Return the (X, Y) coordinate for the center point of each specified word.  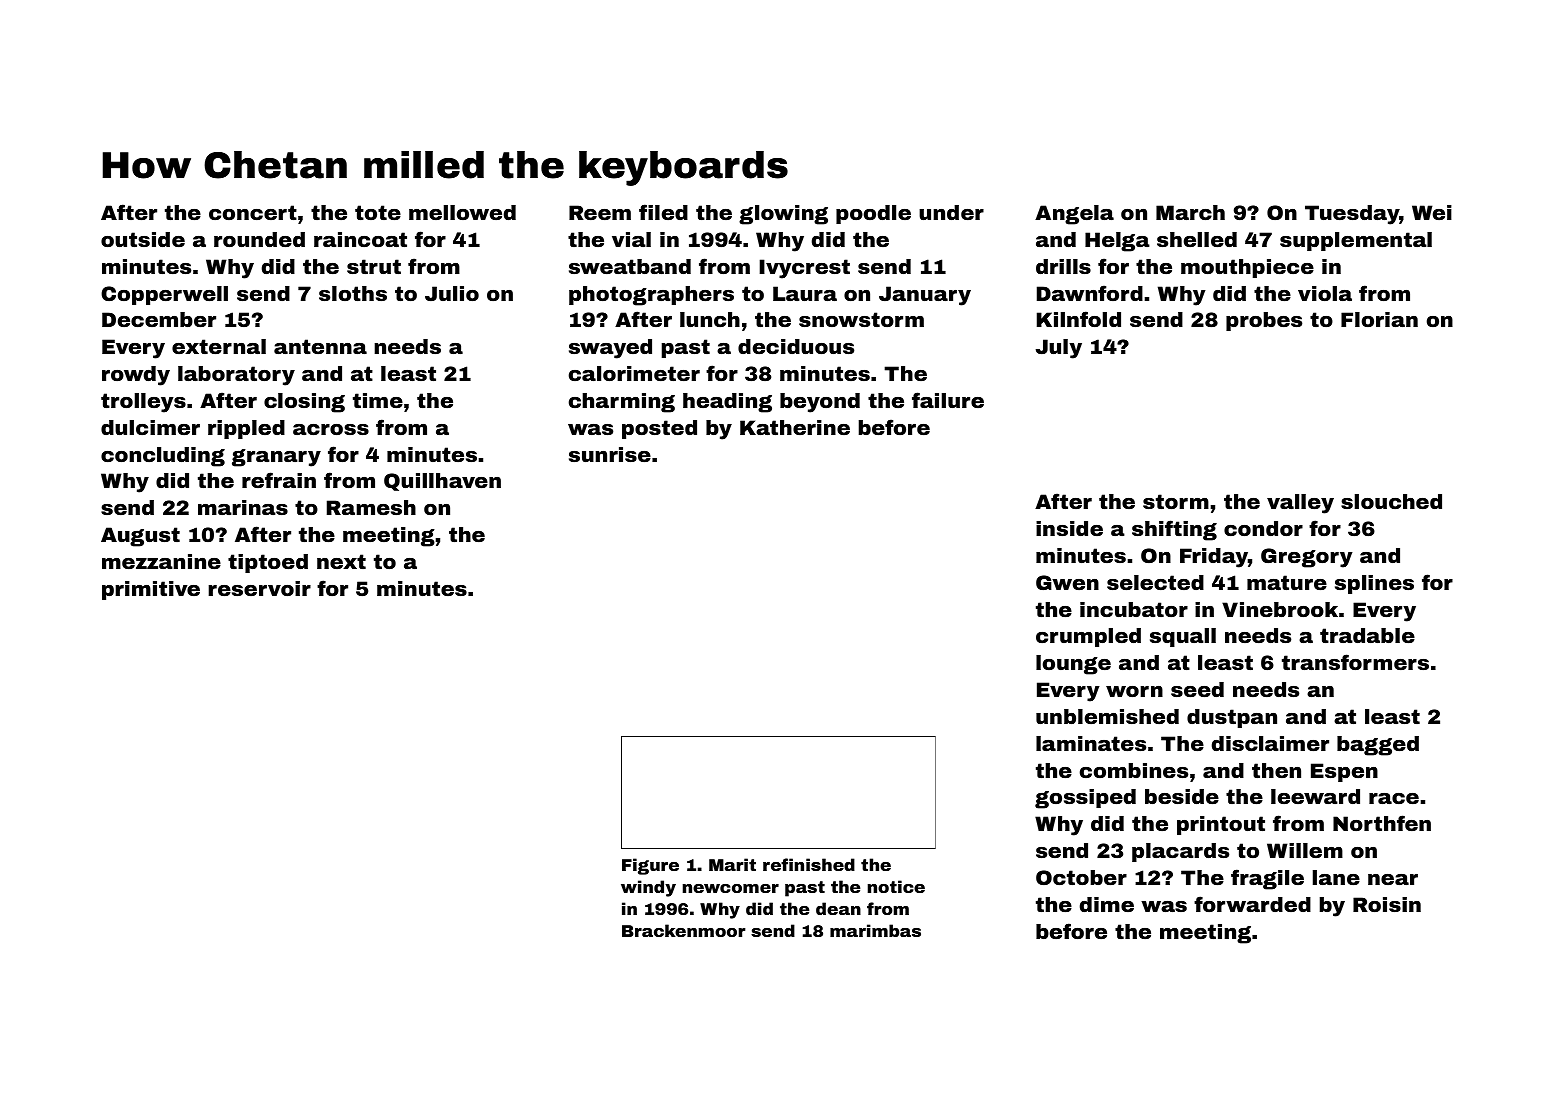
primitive (151, 590)
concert (253, 212)
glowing (783, 215)
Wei (1432, 212)
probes (1264, 321)
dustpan (1232, 718)
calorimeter (634, 373)
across (331, 429)
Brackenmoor (684, 930)
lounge (1073, 665)
